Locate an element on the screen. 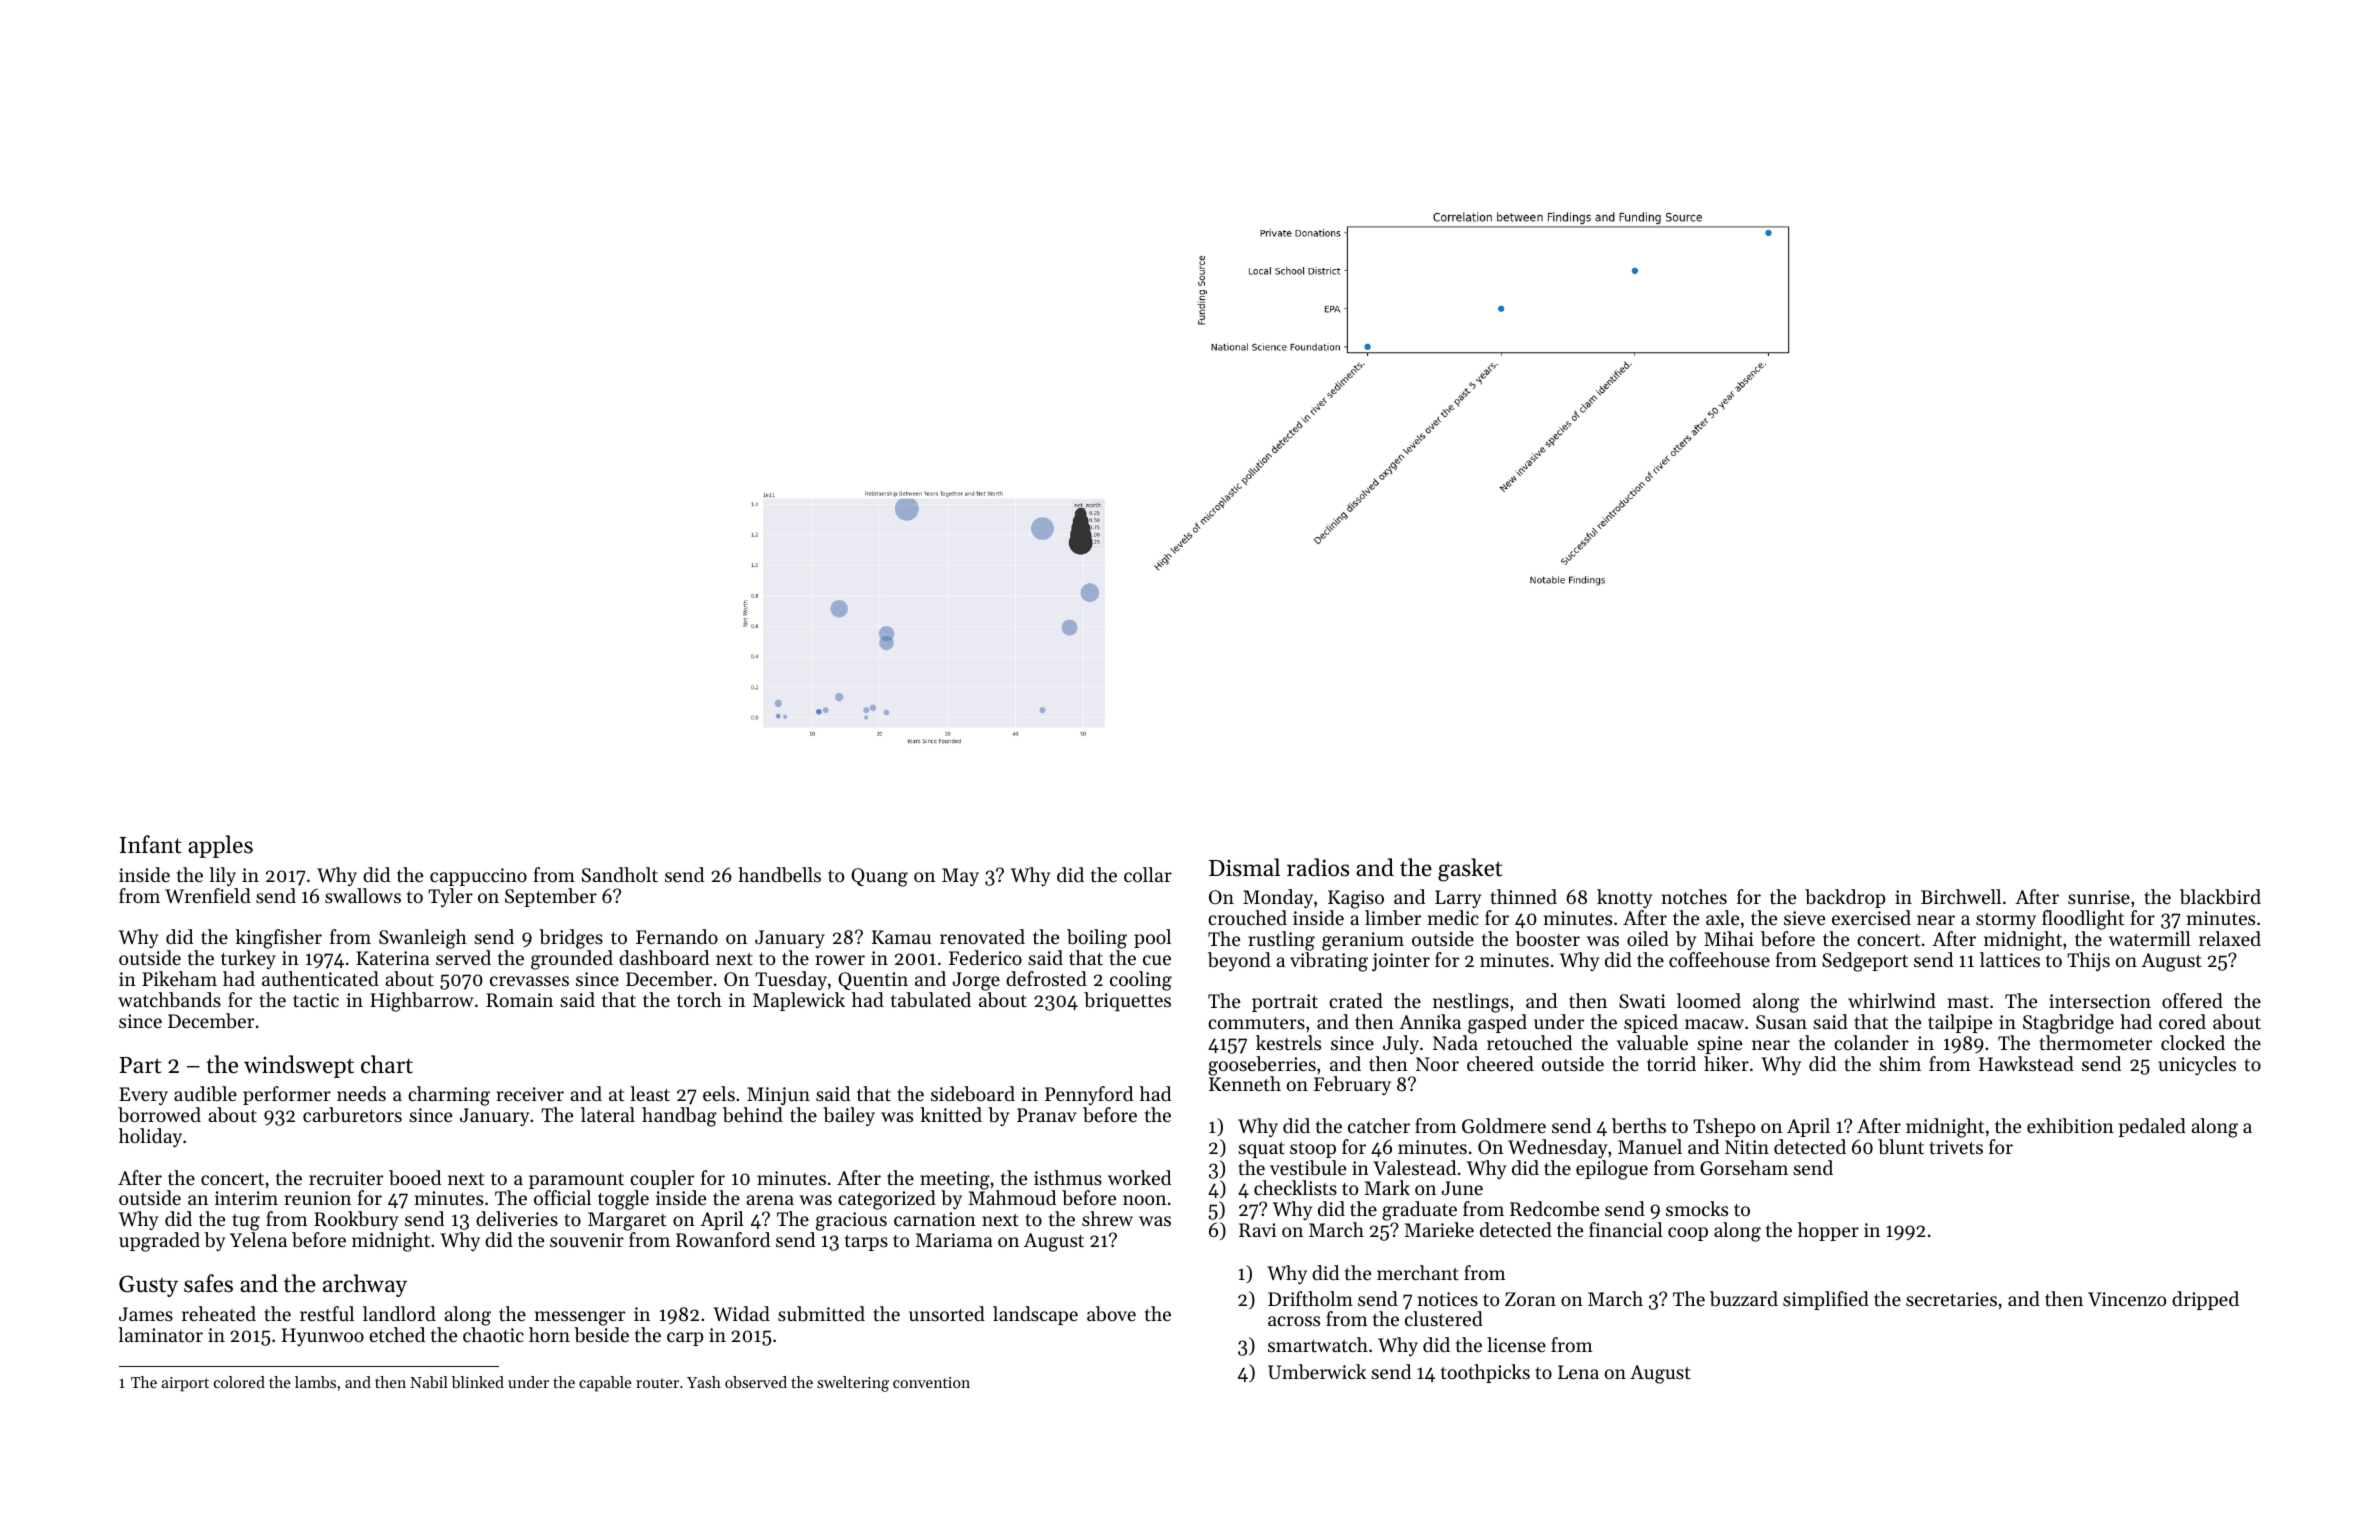 The width and height of the screenshot is (2380, 1540). hopper is located at coordinates (1828, 1231).
